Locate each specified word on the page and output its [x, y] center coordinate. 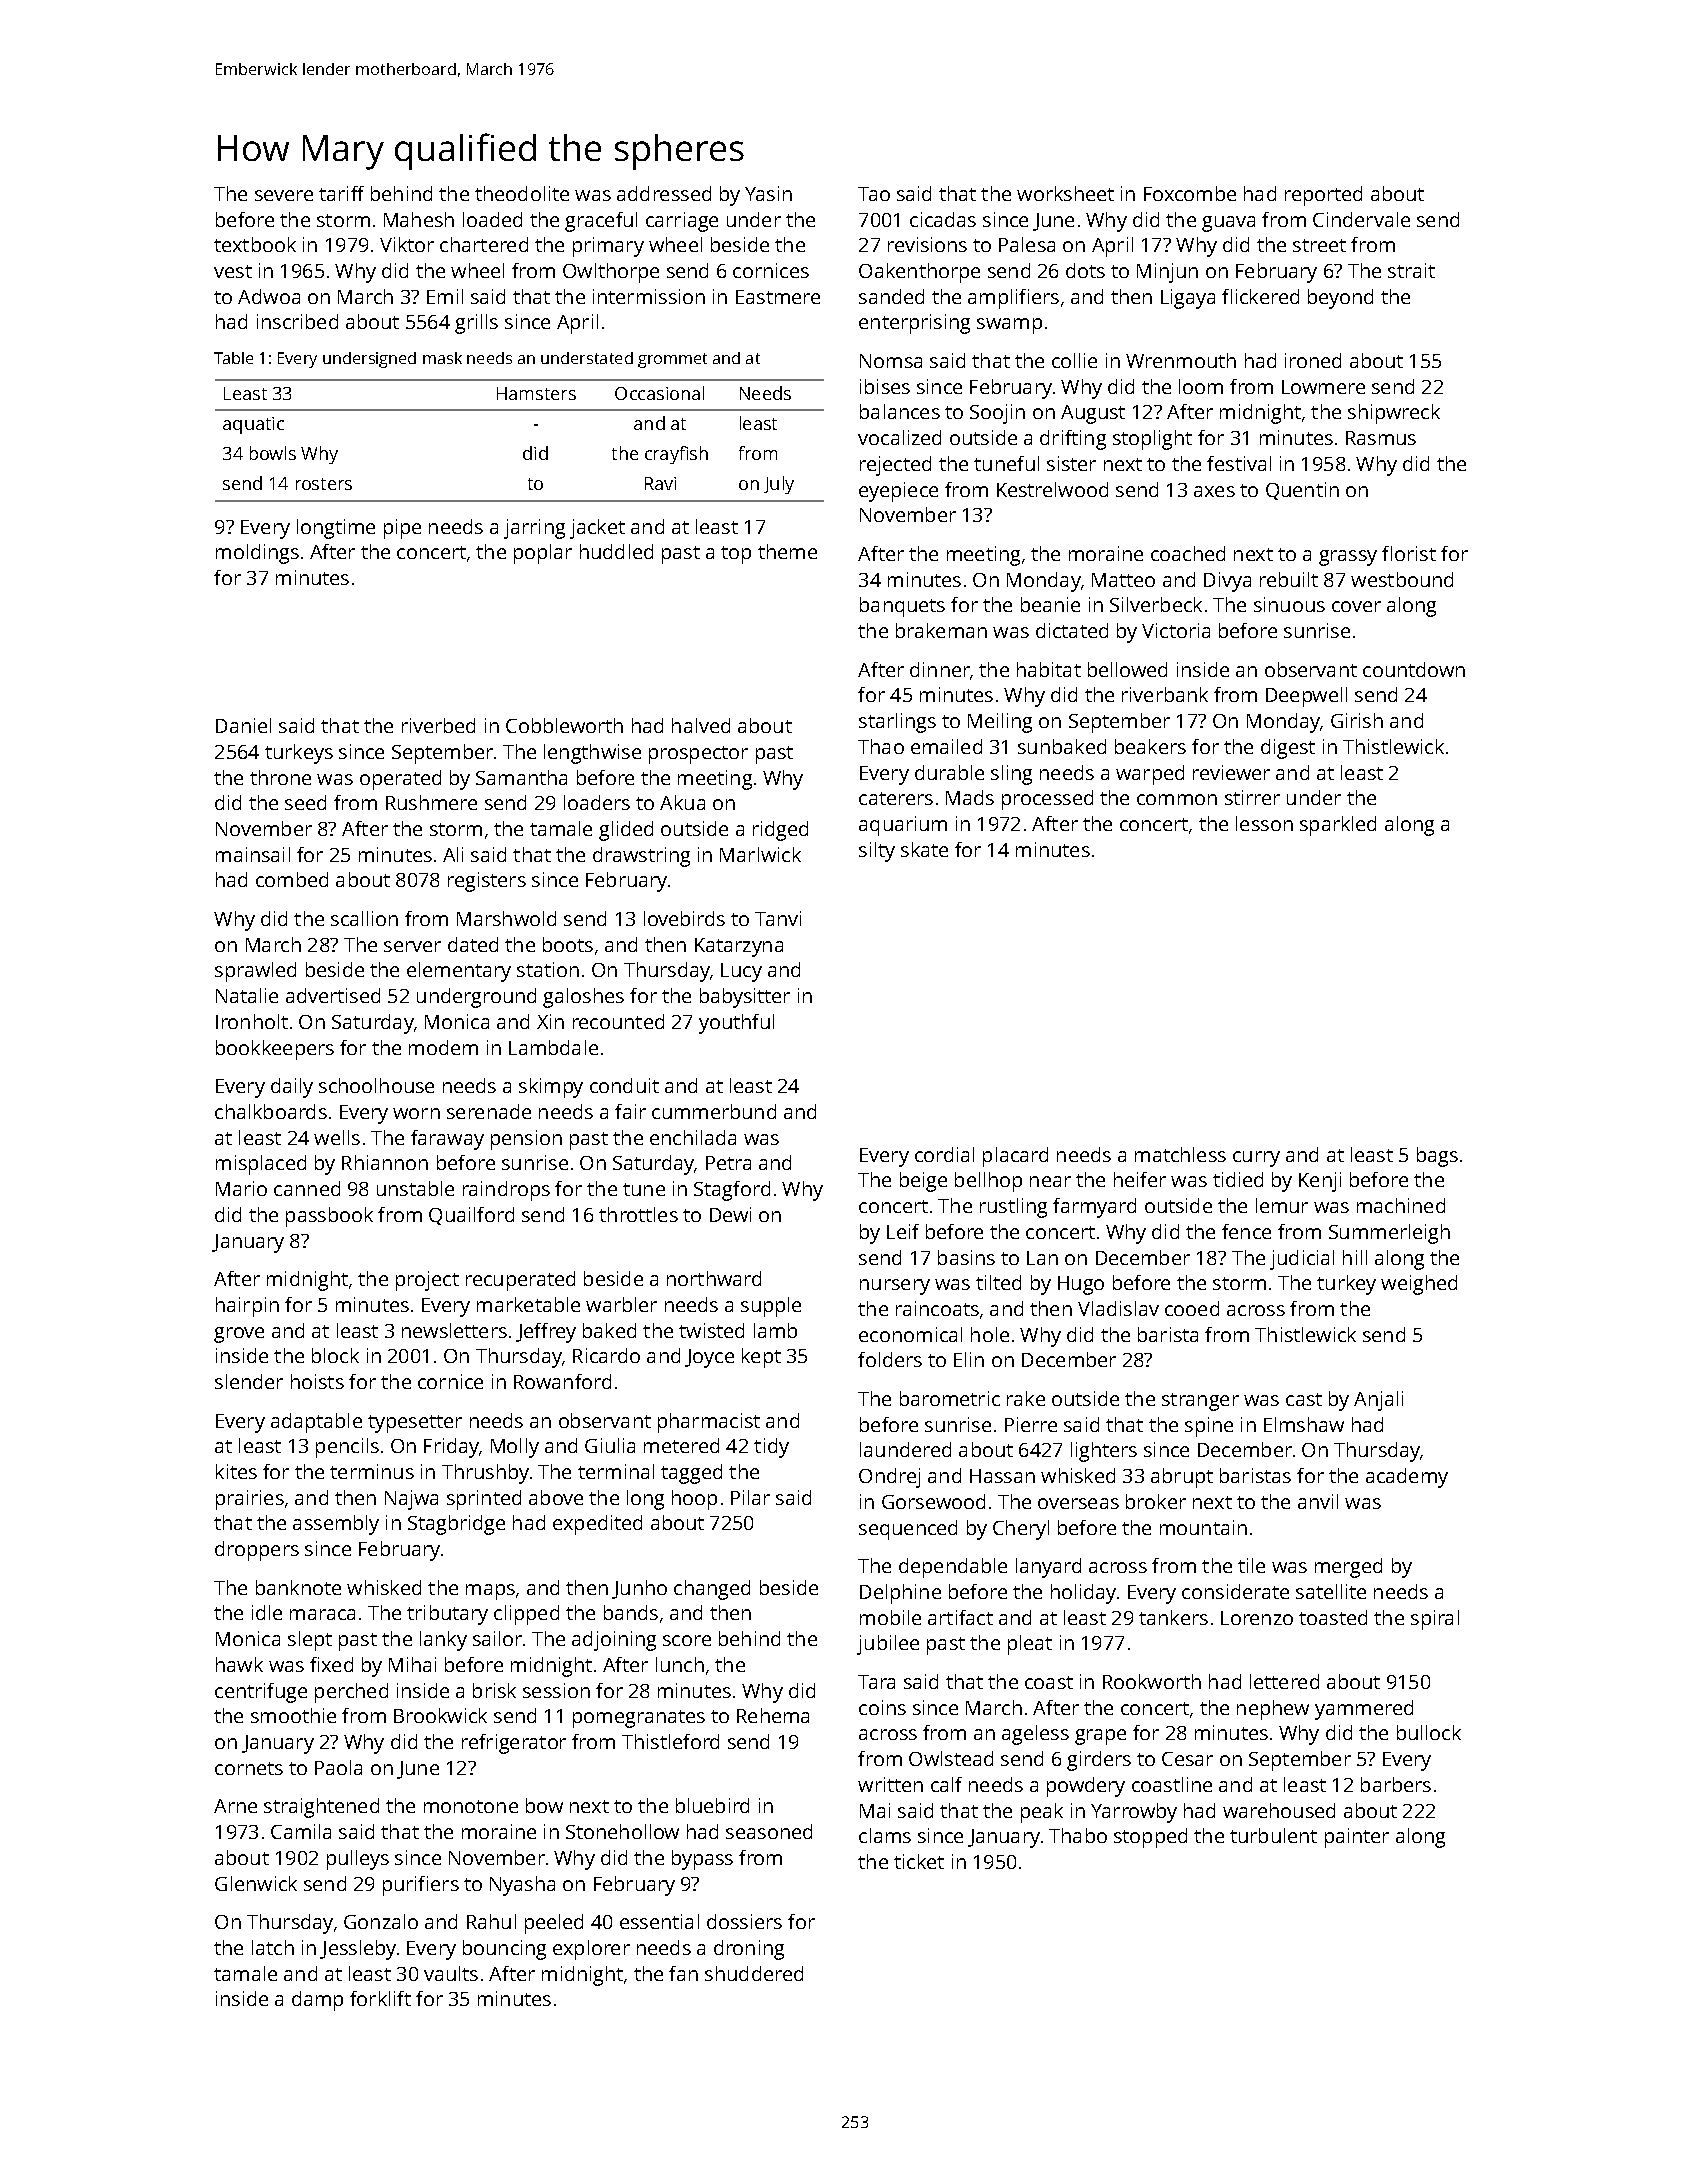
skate [924, 849]
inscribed [297, 321]
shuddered [754, 1973]
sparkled [1338, 826]
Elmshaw [1304, 1424]
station [548, 969]
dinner [940, 669]
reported [1323, 196]
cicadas [943, 219]
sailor [497, 1638]
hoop [694, 1500]
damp [317, 2001]
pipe [402, 529]
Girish [1357, 720]
